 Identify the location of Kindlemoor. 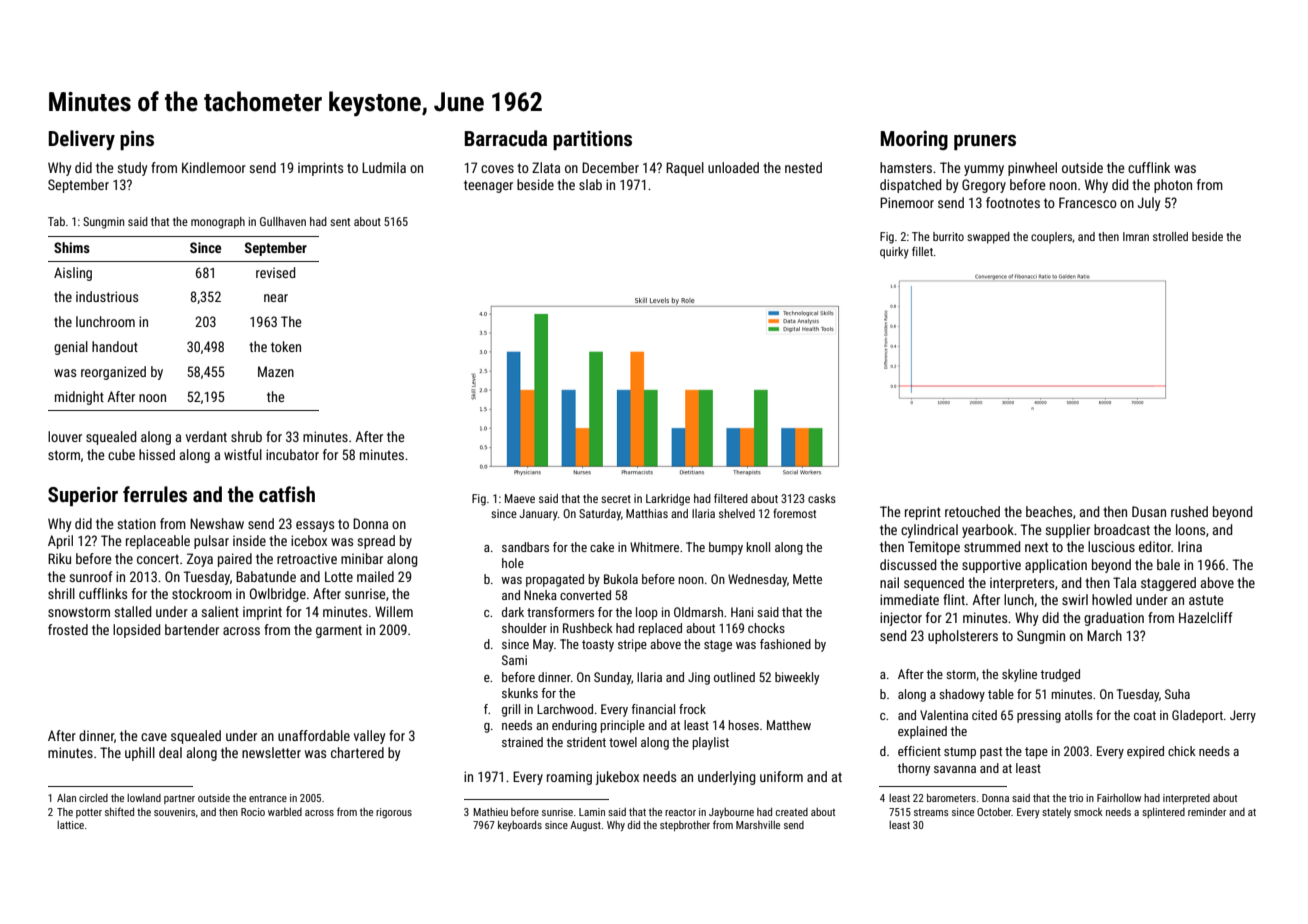
(214, 167).
